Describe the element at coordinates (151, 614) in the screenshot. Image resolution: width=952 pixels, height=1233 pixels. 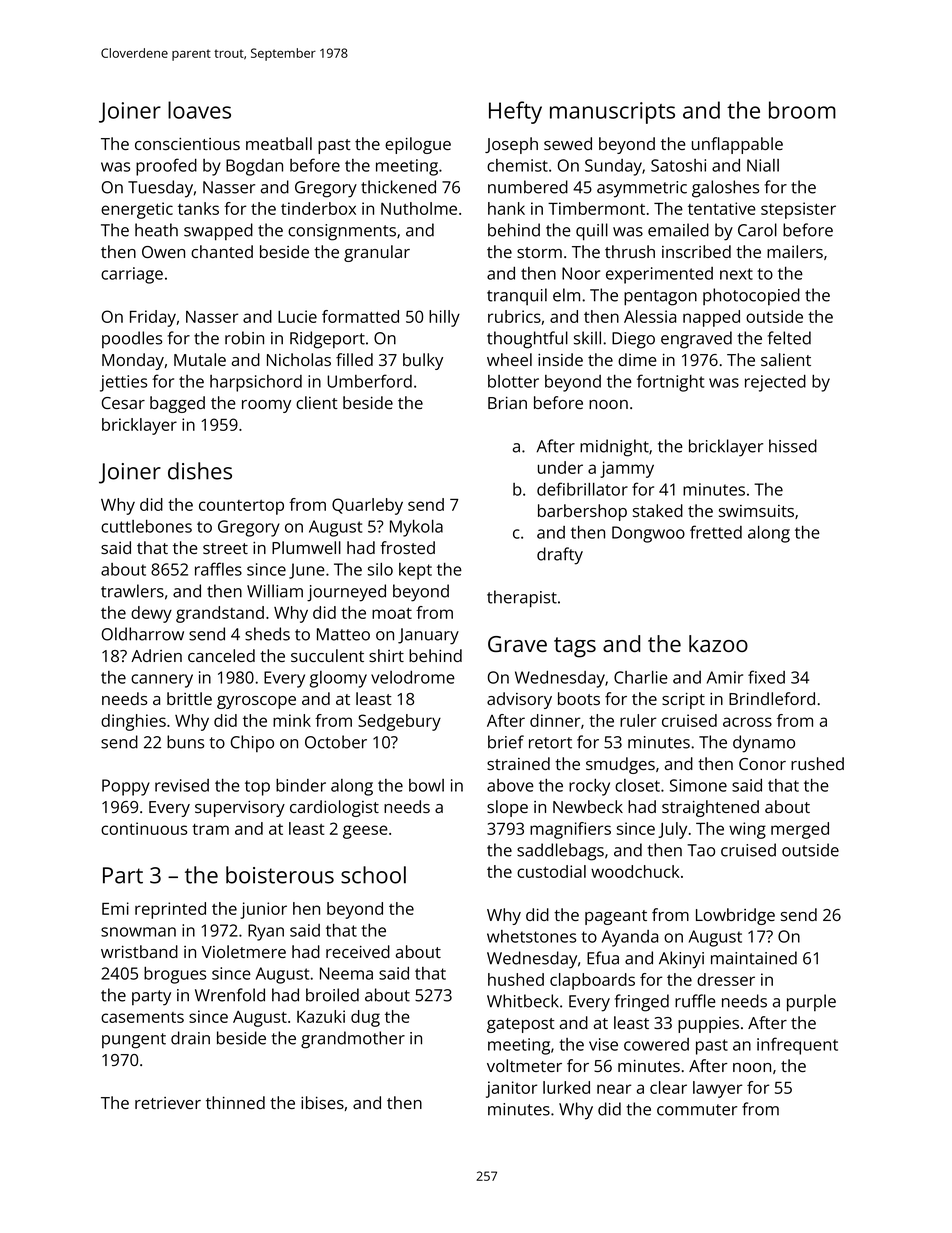
I see `dewy` at that location.
